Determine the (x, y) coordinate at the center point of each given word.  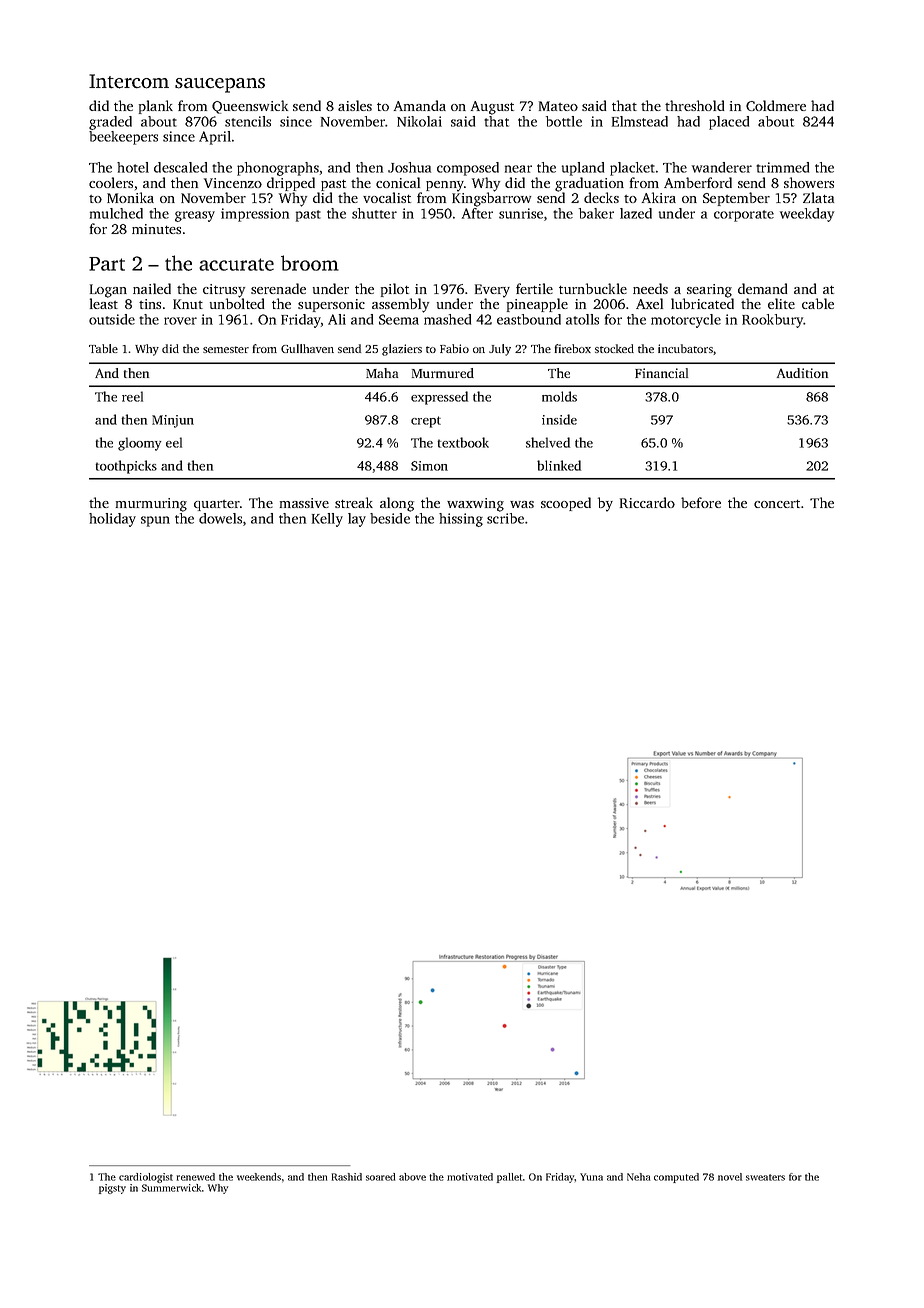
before (701, 502)
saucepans (220, 85)
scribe (505, 518)
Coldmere (776, 105)
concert (777, 504)
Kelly (327, 520)
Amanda (420, 105)
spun (155, 521)
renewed (196, 1177)
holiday (112, 520)
